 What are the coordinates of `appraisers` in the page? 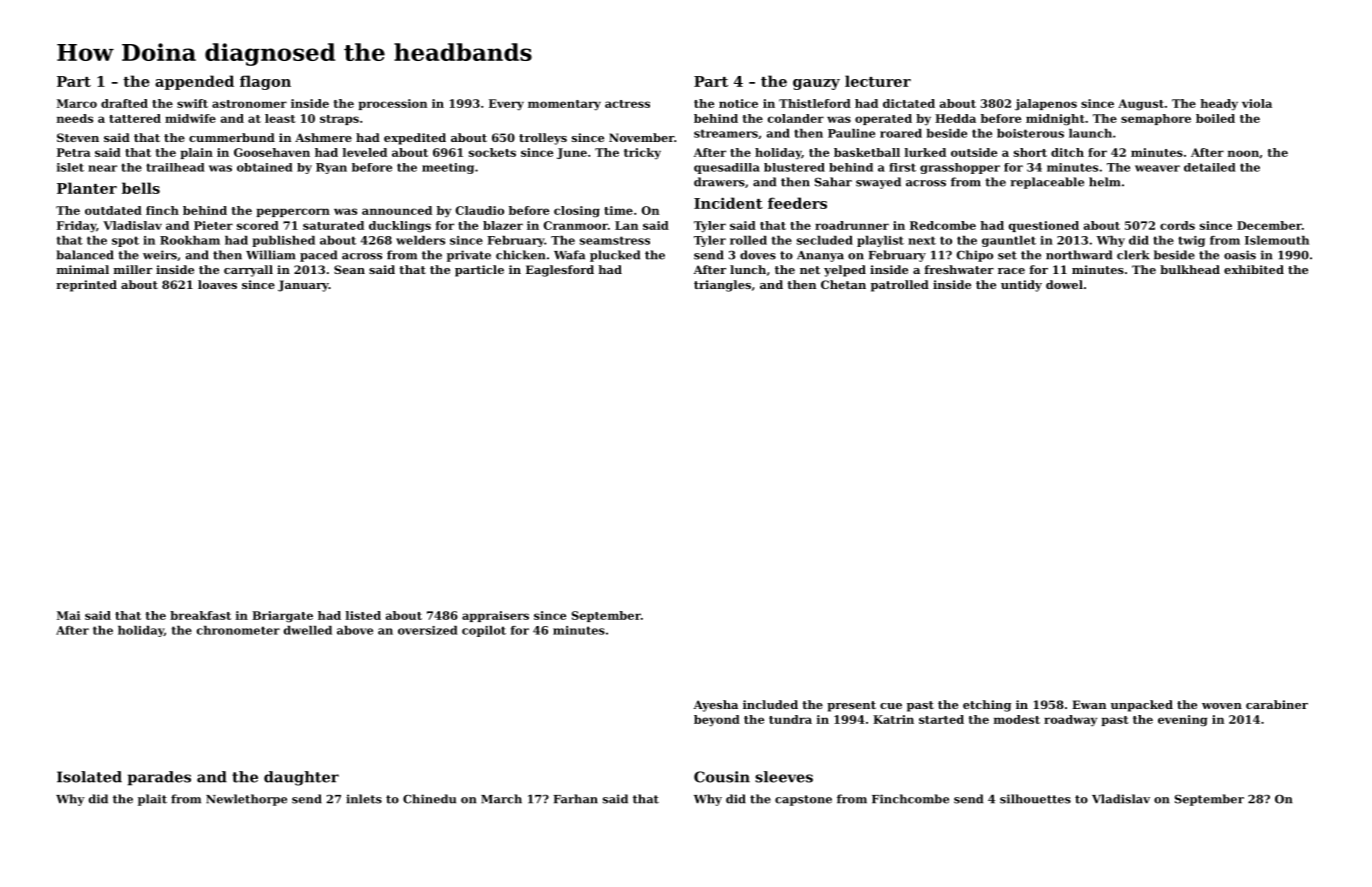 It's located at (495, 616).
